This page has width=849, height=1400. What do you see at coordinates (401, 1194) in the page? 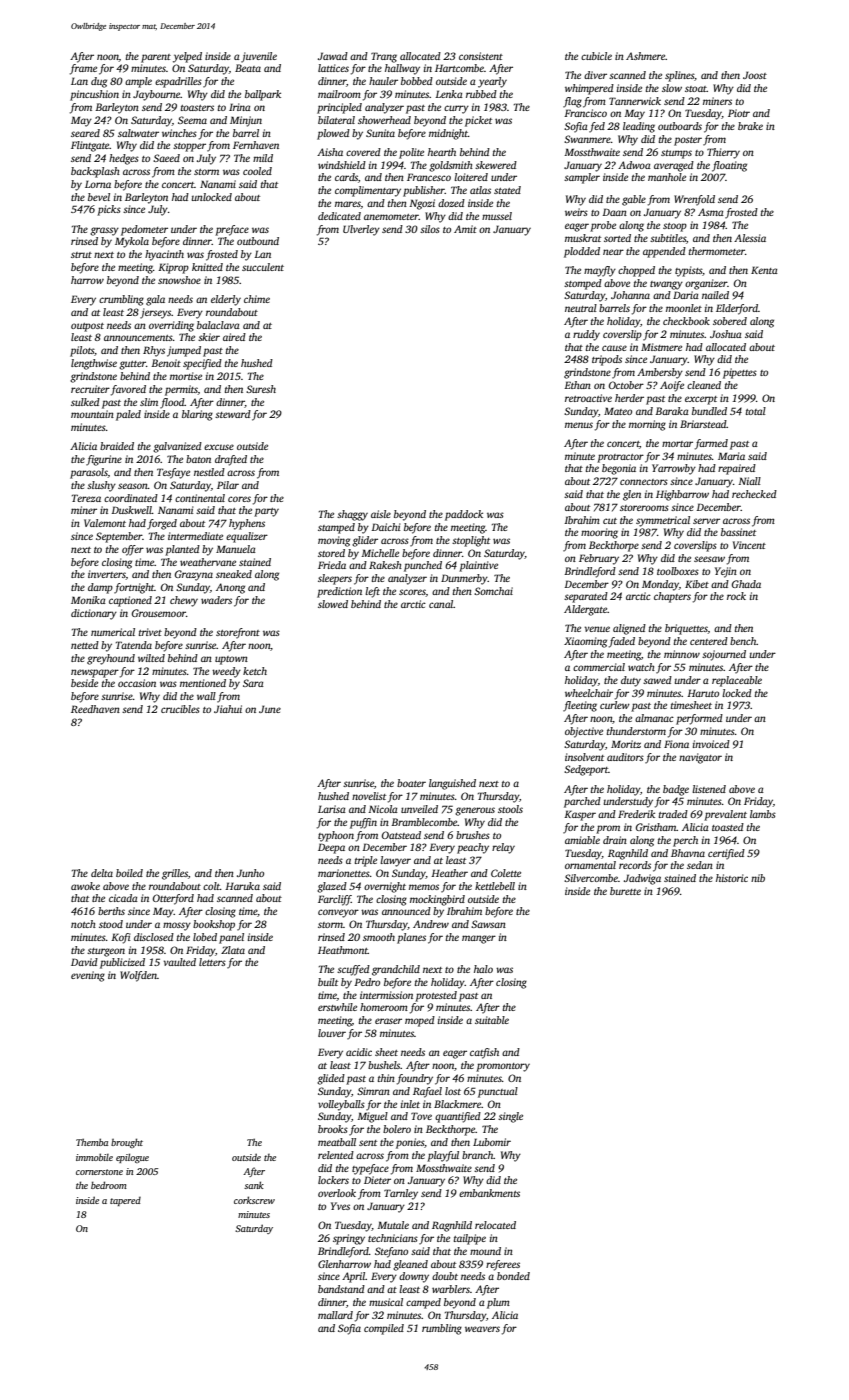
I see `Tarnley` at bounding box center [401, 1194].
